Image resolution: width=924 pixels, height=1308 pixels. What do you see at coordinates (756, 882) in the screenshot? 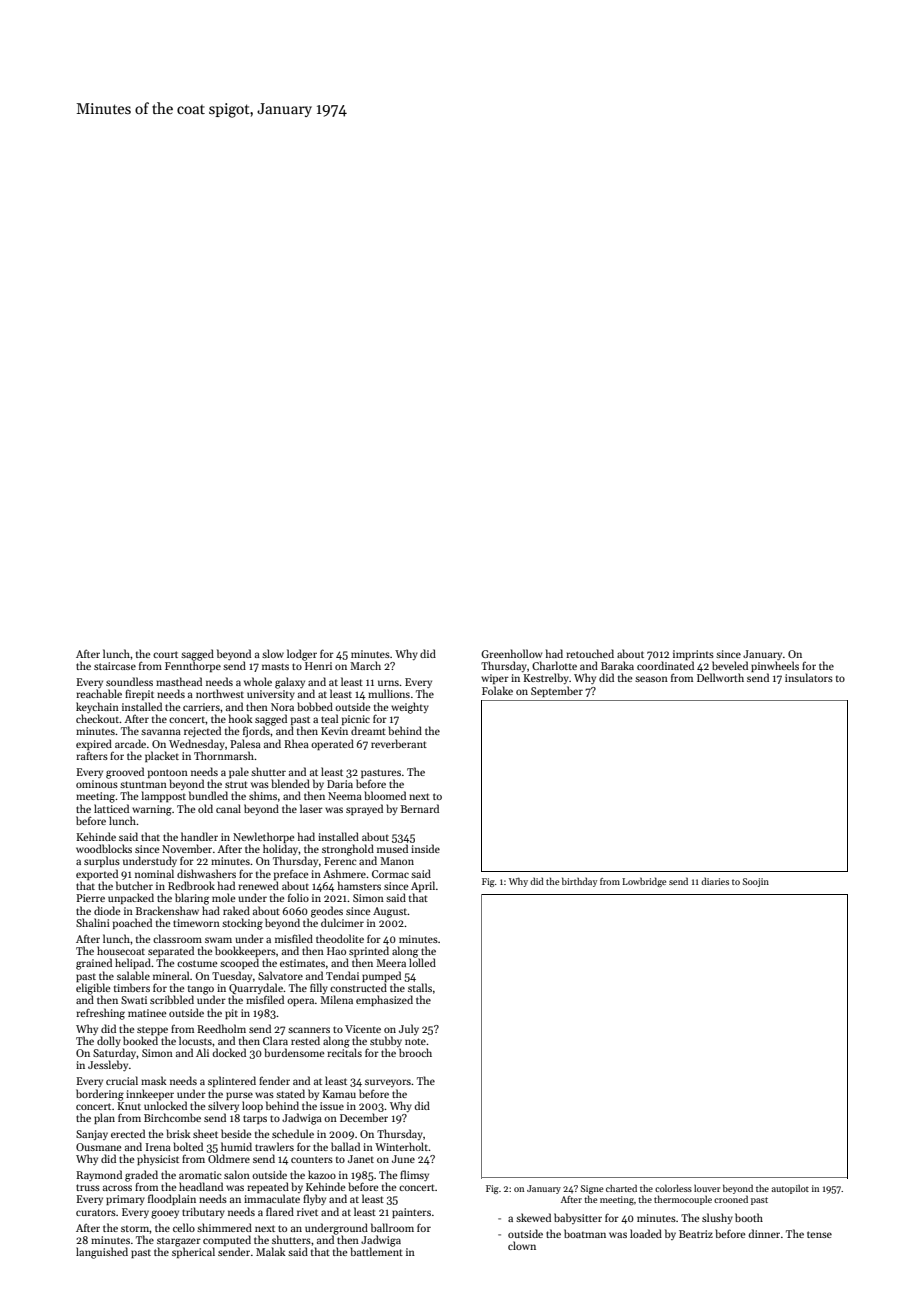
I see `Soojin` at bounding box center [756, 882].
